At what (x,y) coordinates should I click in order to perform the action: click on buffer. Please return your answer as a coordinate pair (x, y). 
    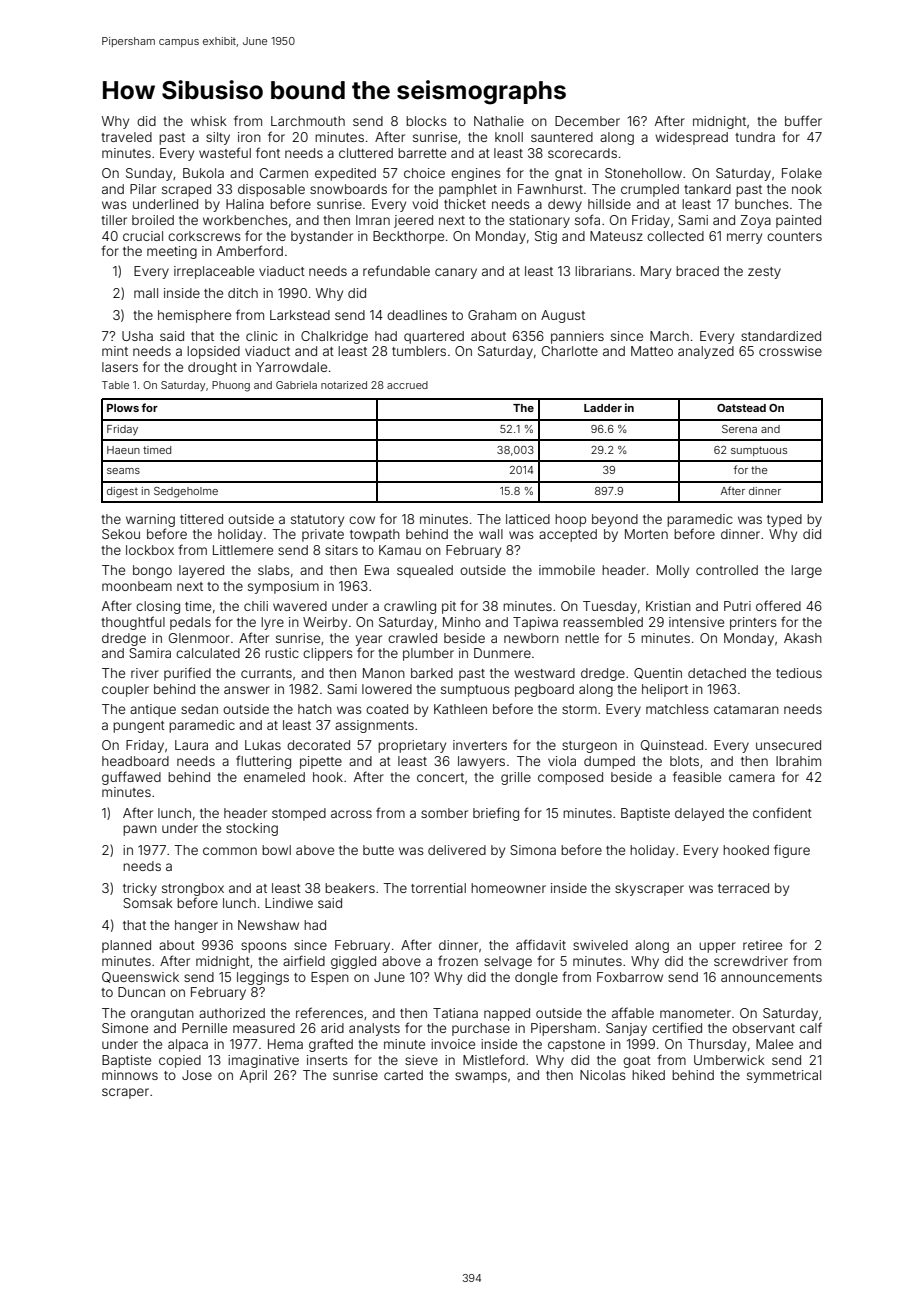
    Looking at the image, I should click on (803, 120).
